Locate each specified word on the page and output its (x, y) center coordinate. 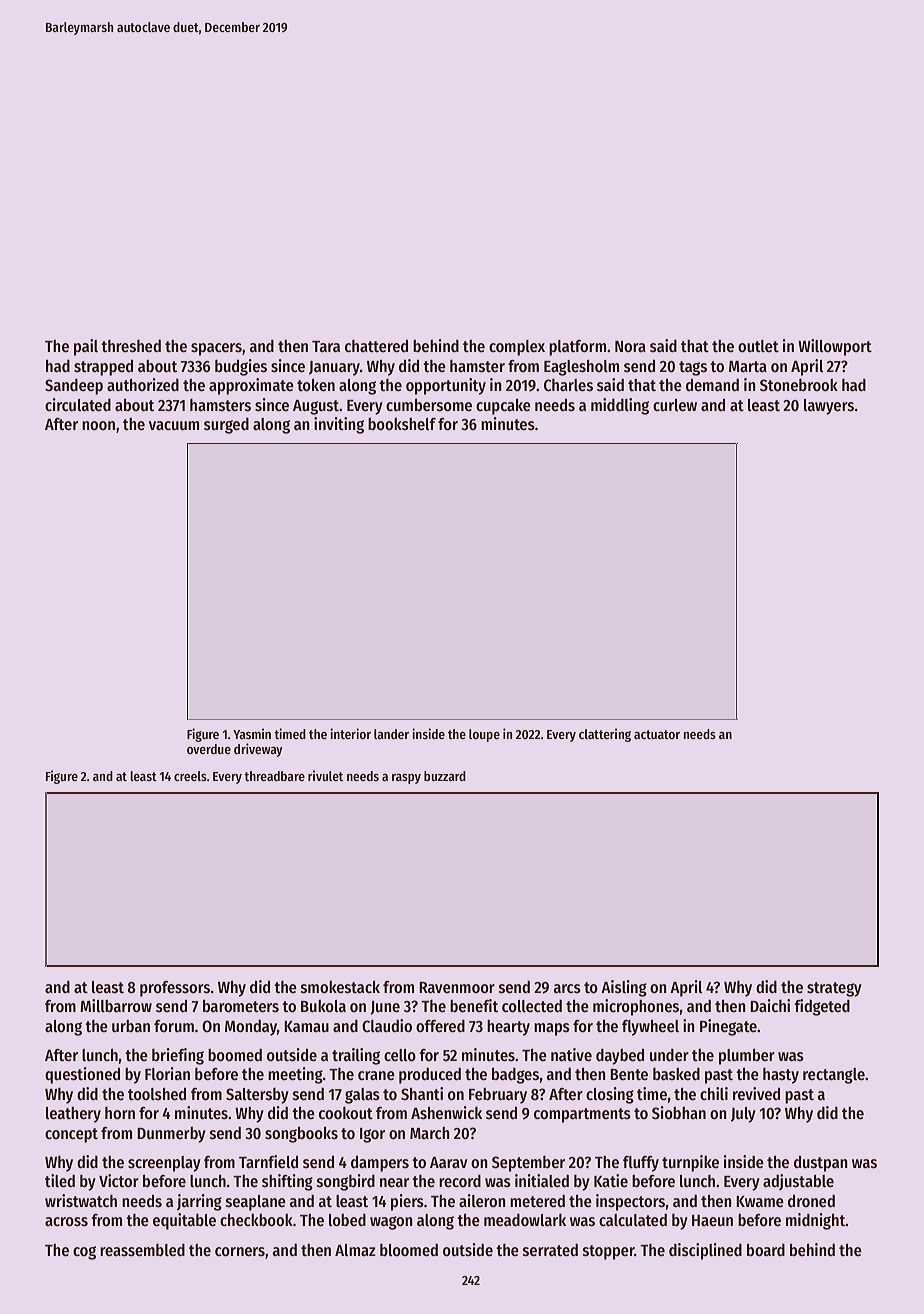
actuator (657, 734)
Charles (568, 385)
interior (350, 733)
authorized (143, 384)
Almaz (355, 1250)
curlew (675, 405)
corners (240, 1252)
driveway (258, 750)
